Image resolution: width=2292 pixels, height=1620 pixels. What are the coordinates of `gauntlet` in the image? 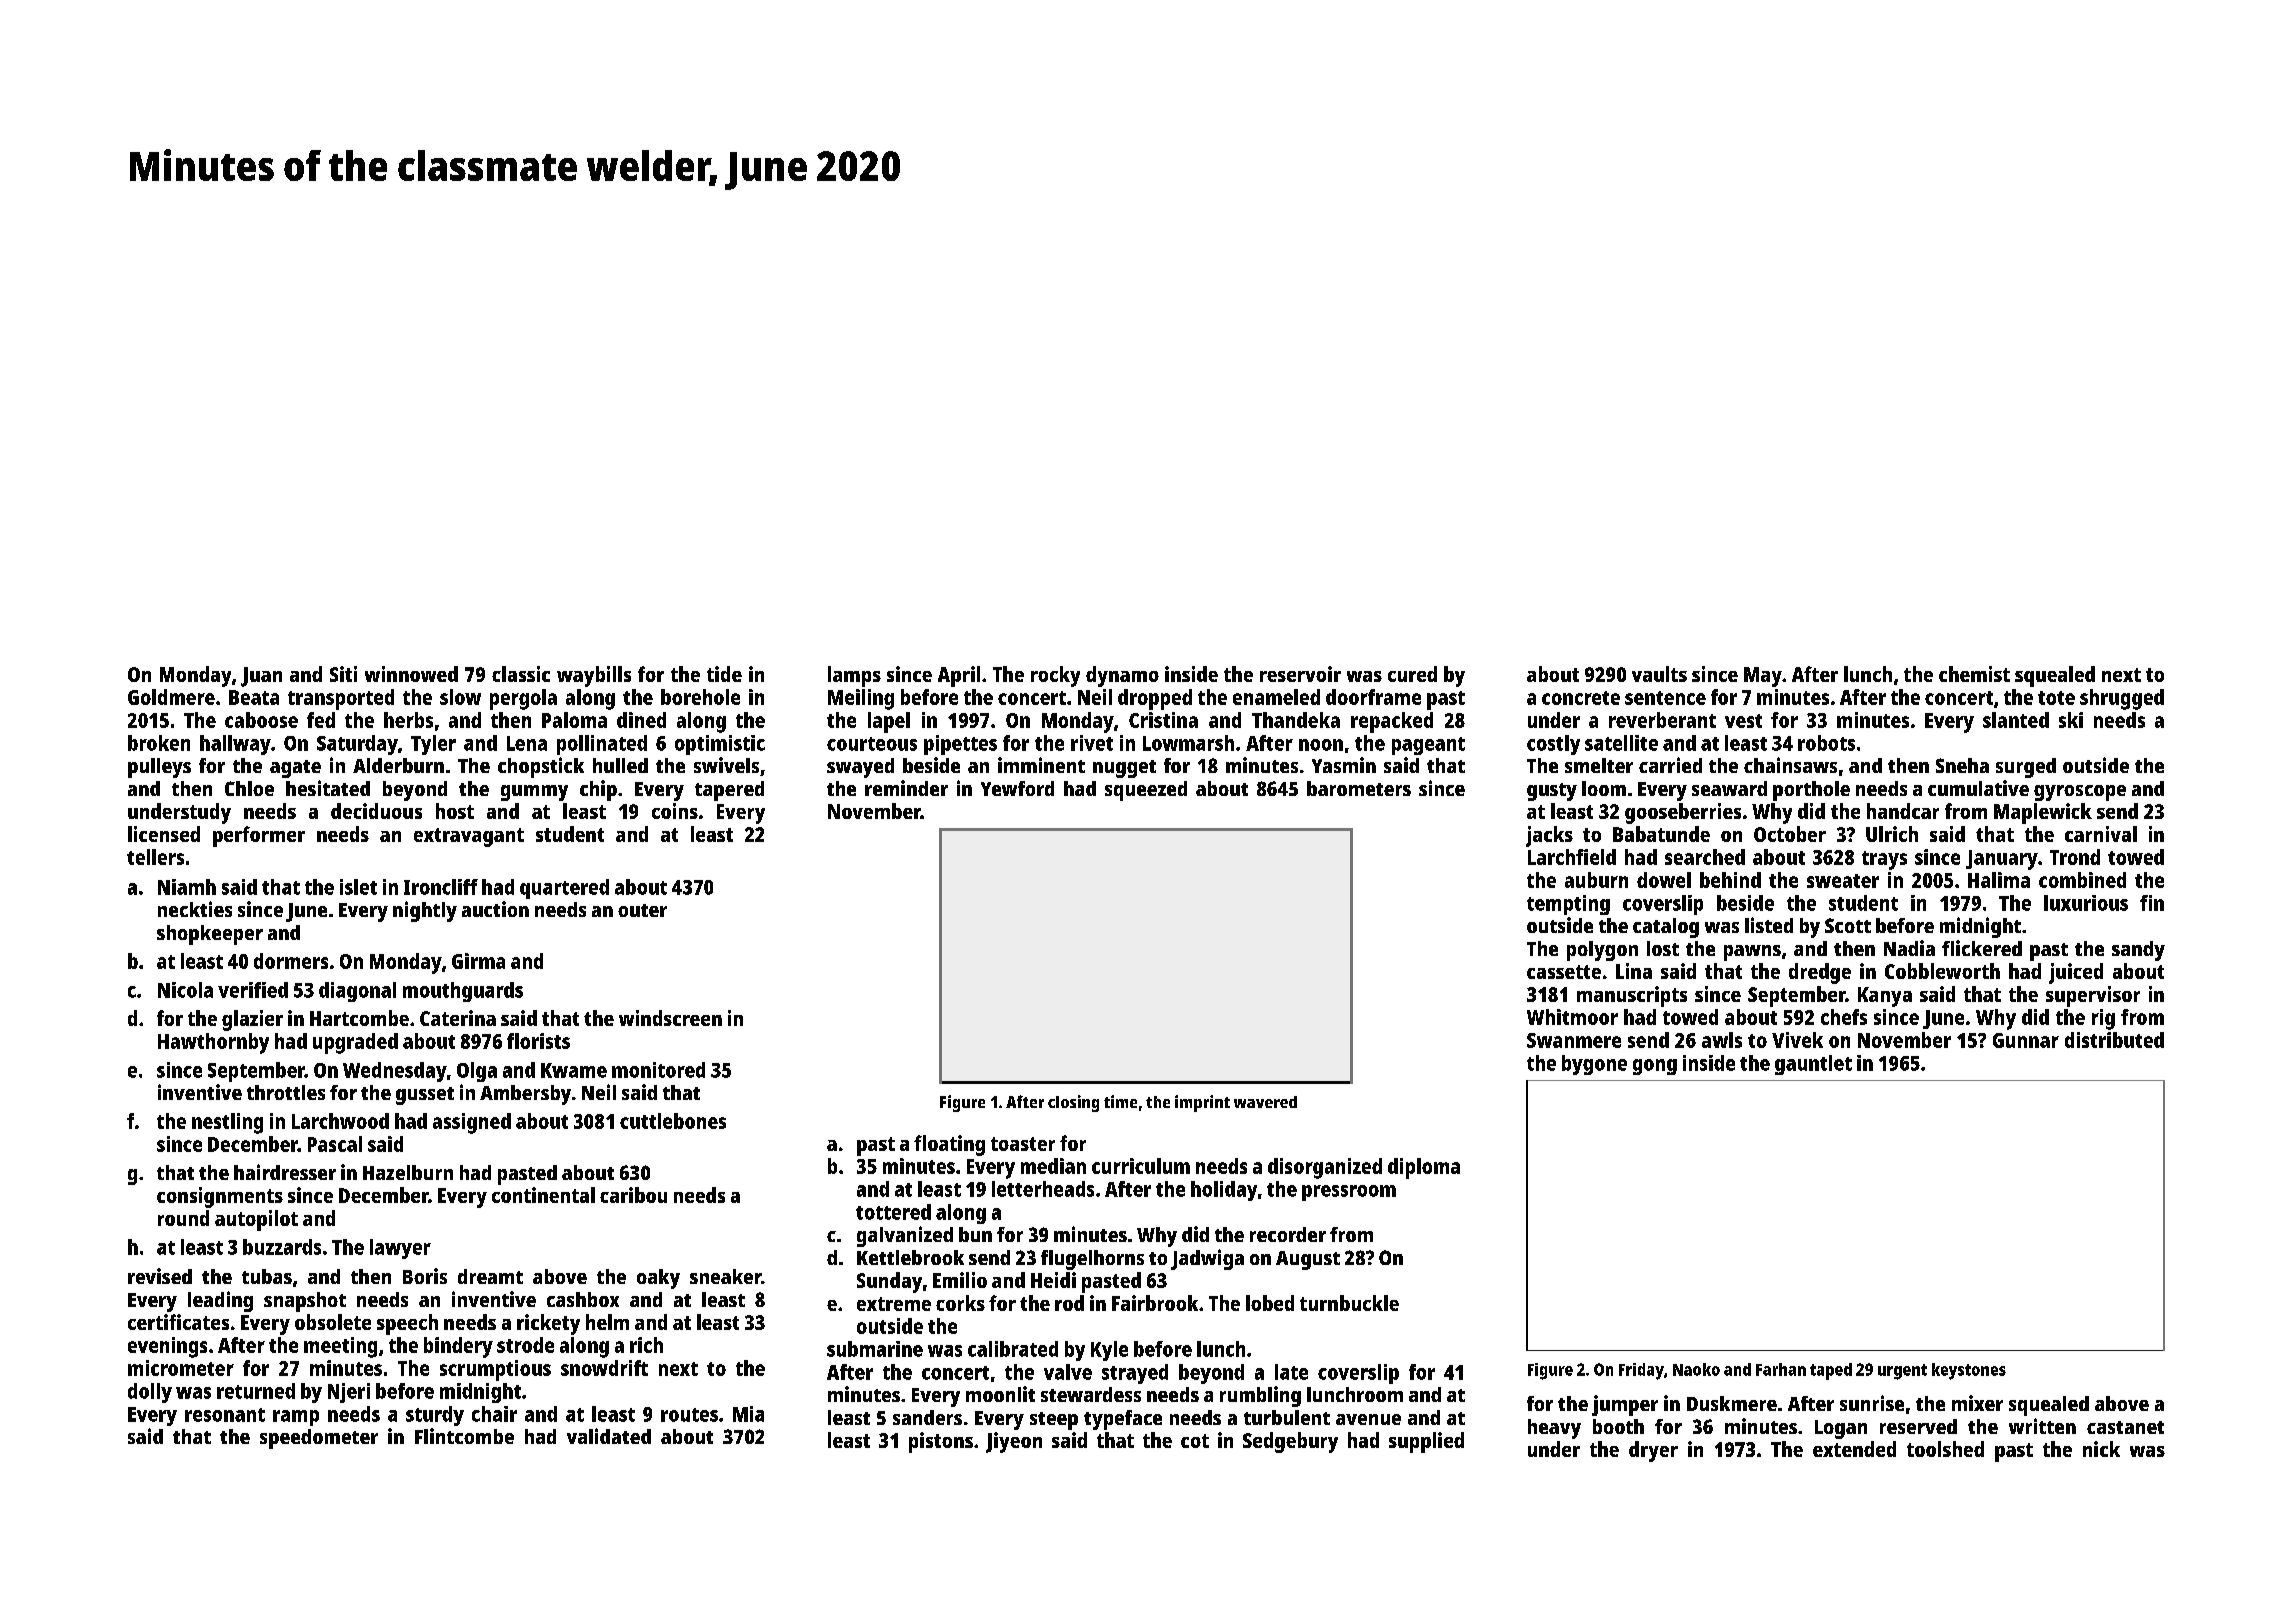 It's located at (1813, 1065).
